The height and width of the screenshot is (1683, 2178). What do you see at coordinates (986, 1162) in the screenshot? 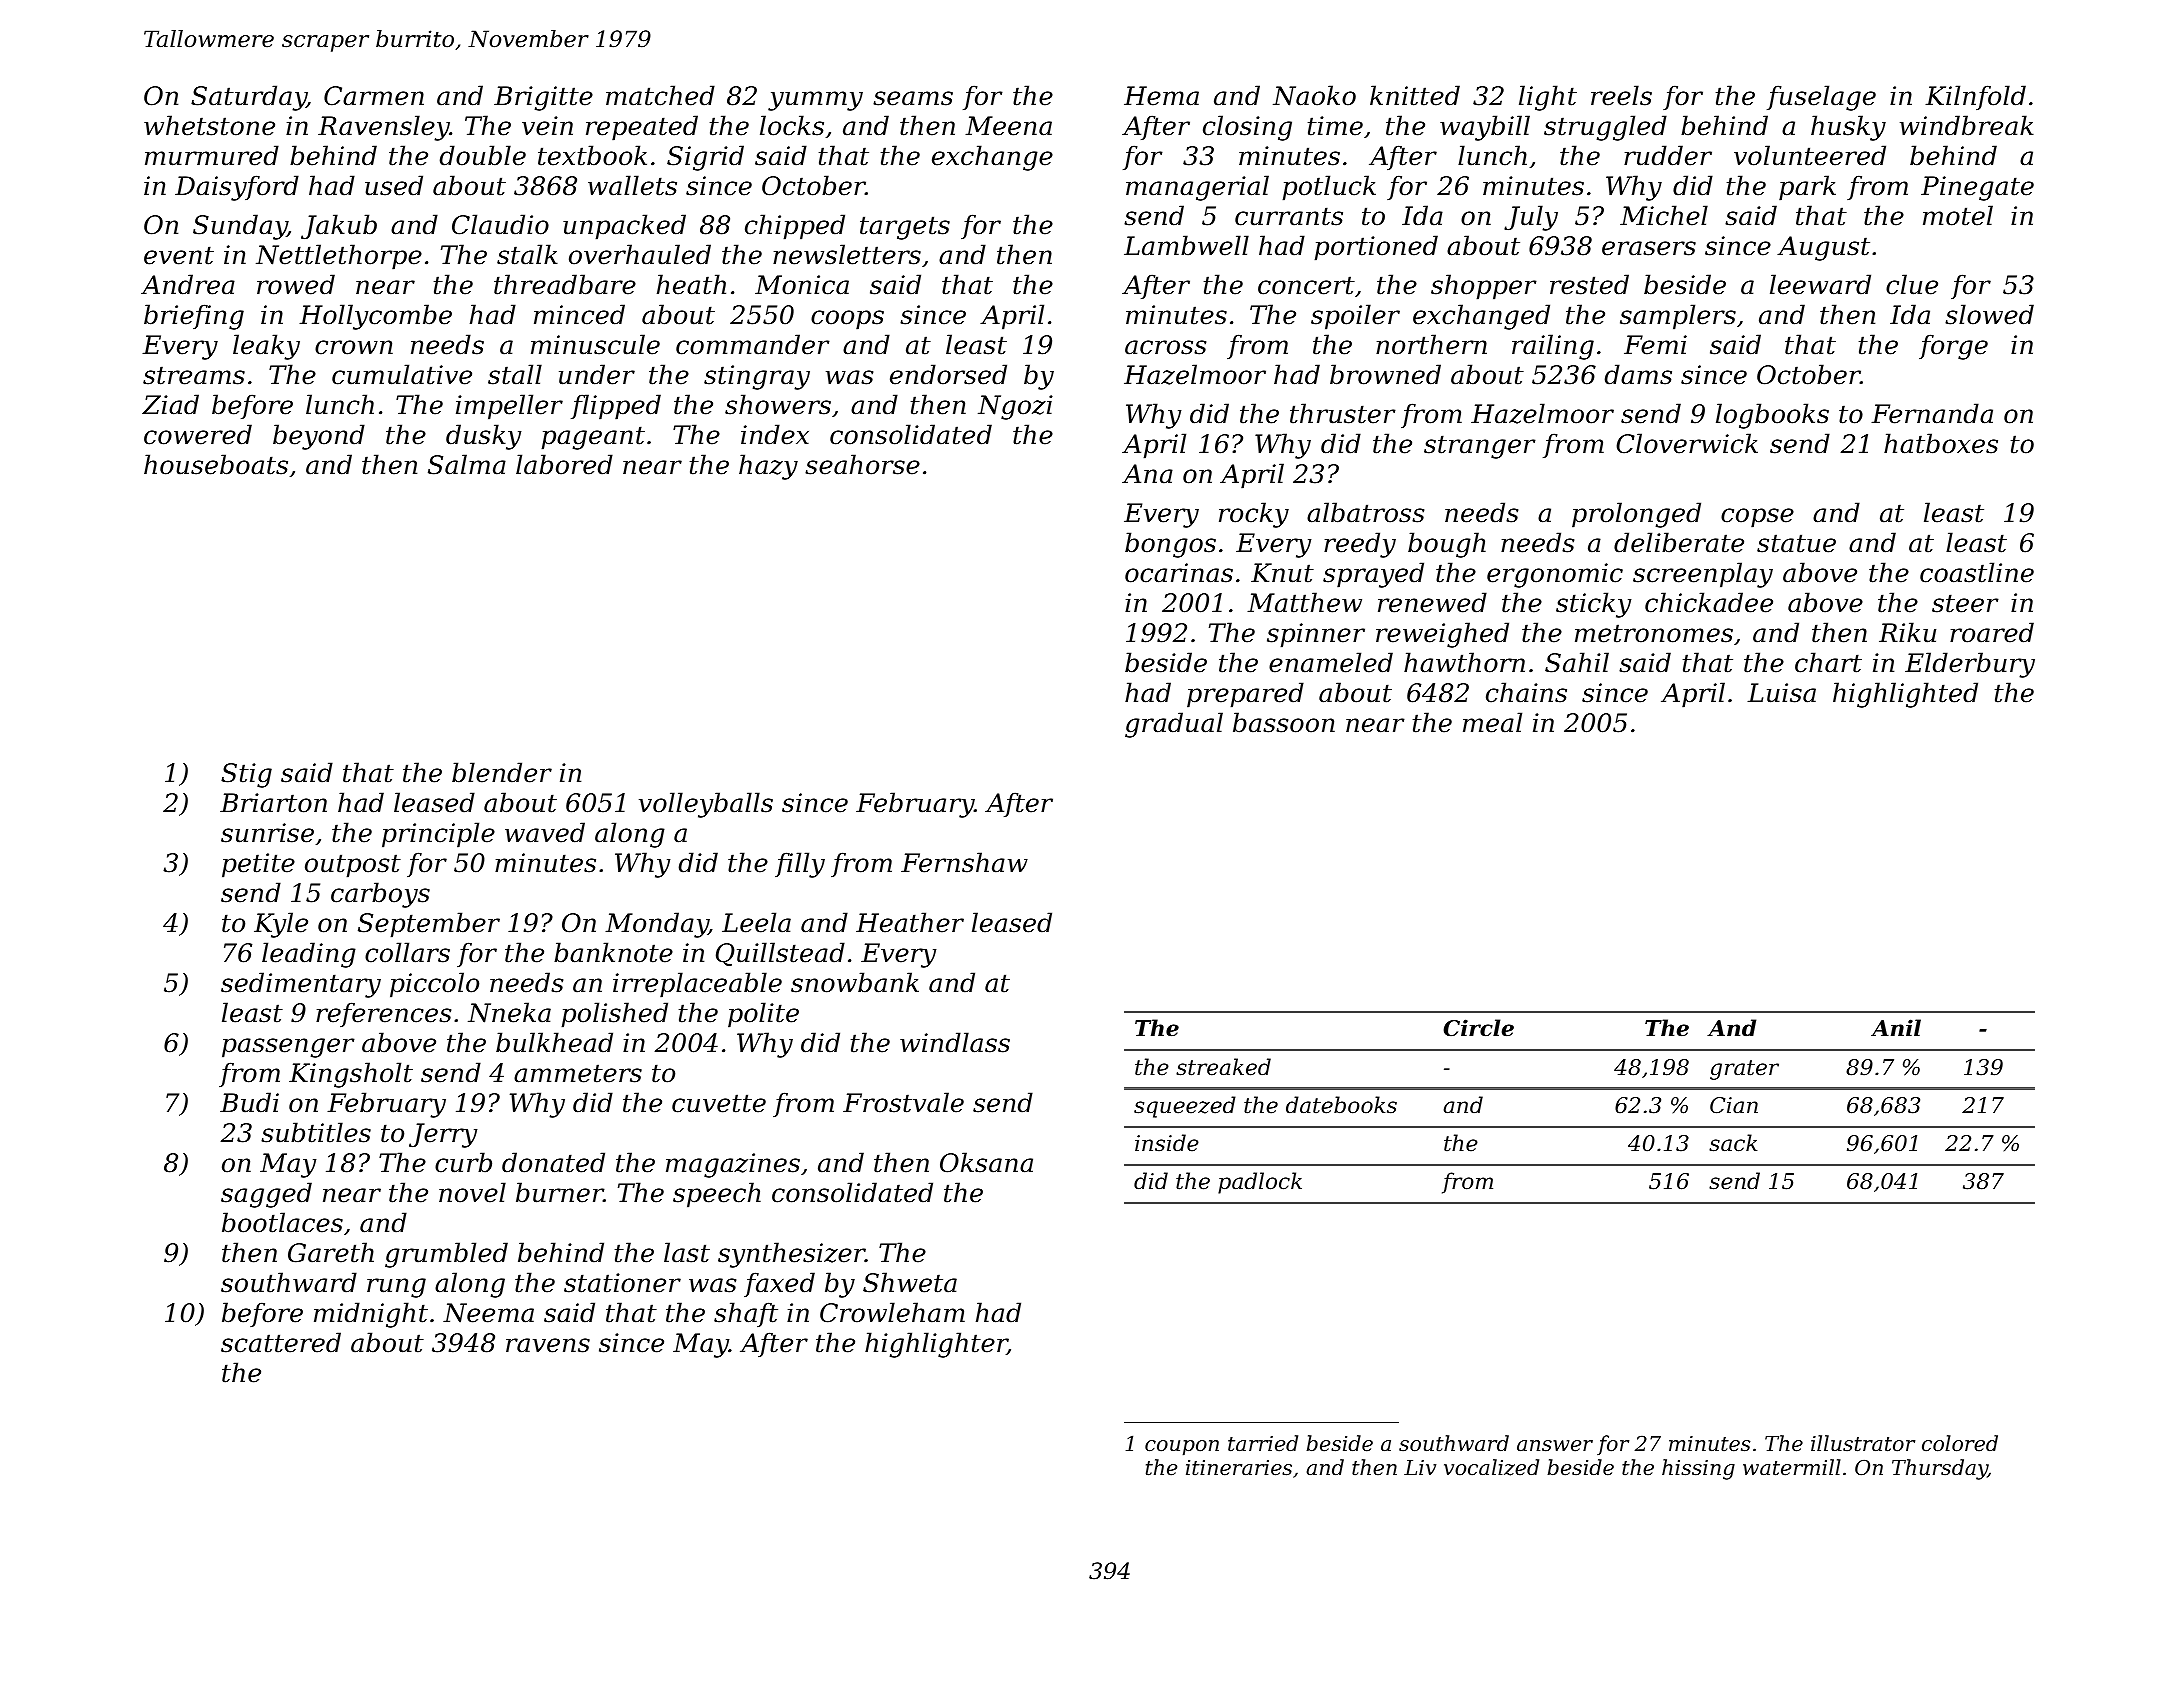
I see `Oksana` at bounding box center [986, 1162].
